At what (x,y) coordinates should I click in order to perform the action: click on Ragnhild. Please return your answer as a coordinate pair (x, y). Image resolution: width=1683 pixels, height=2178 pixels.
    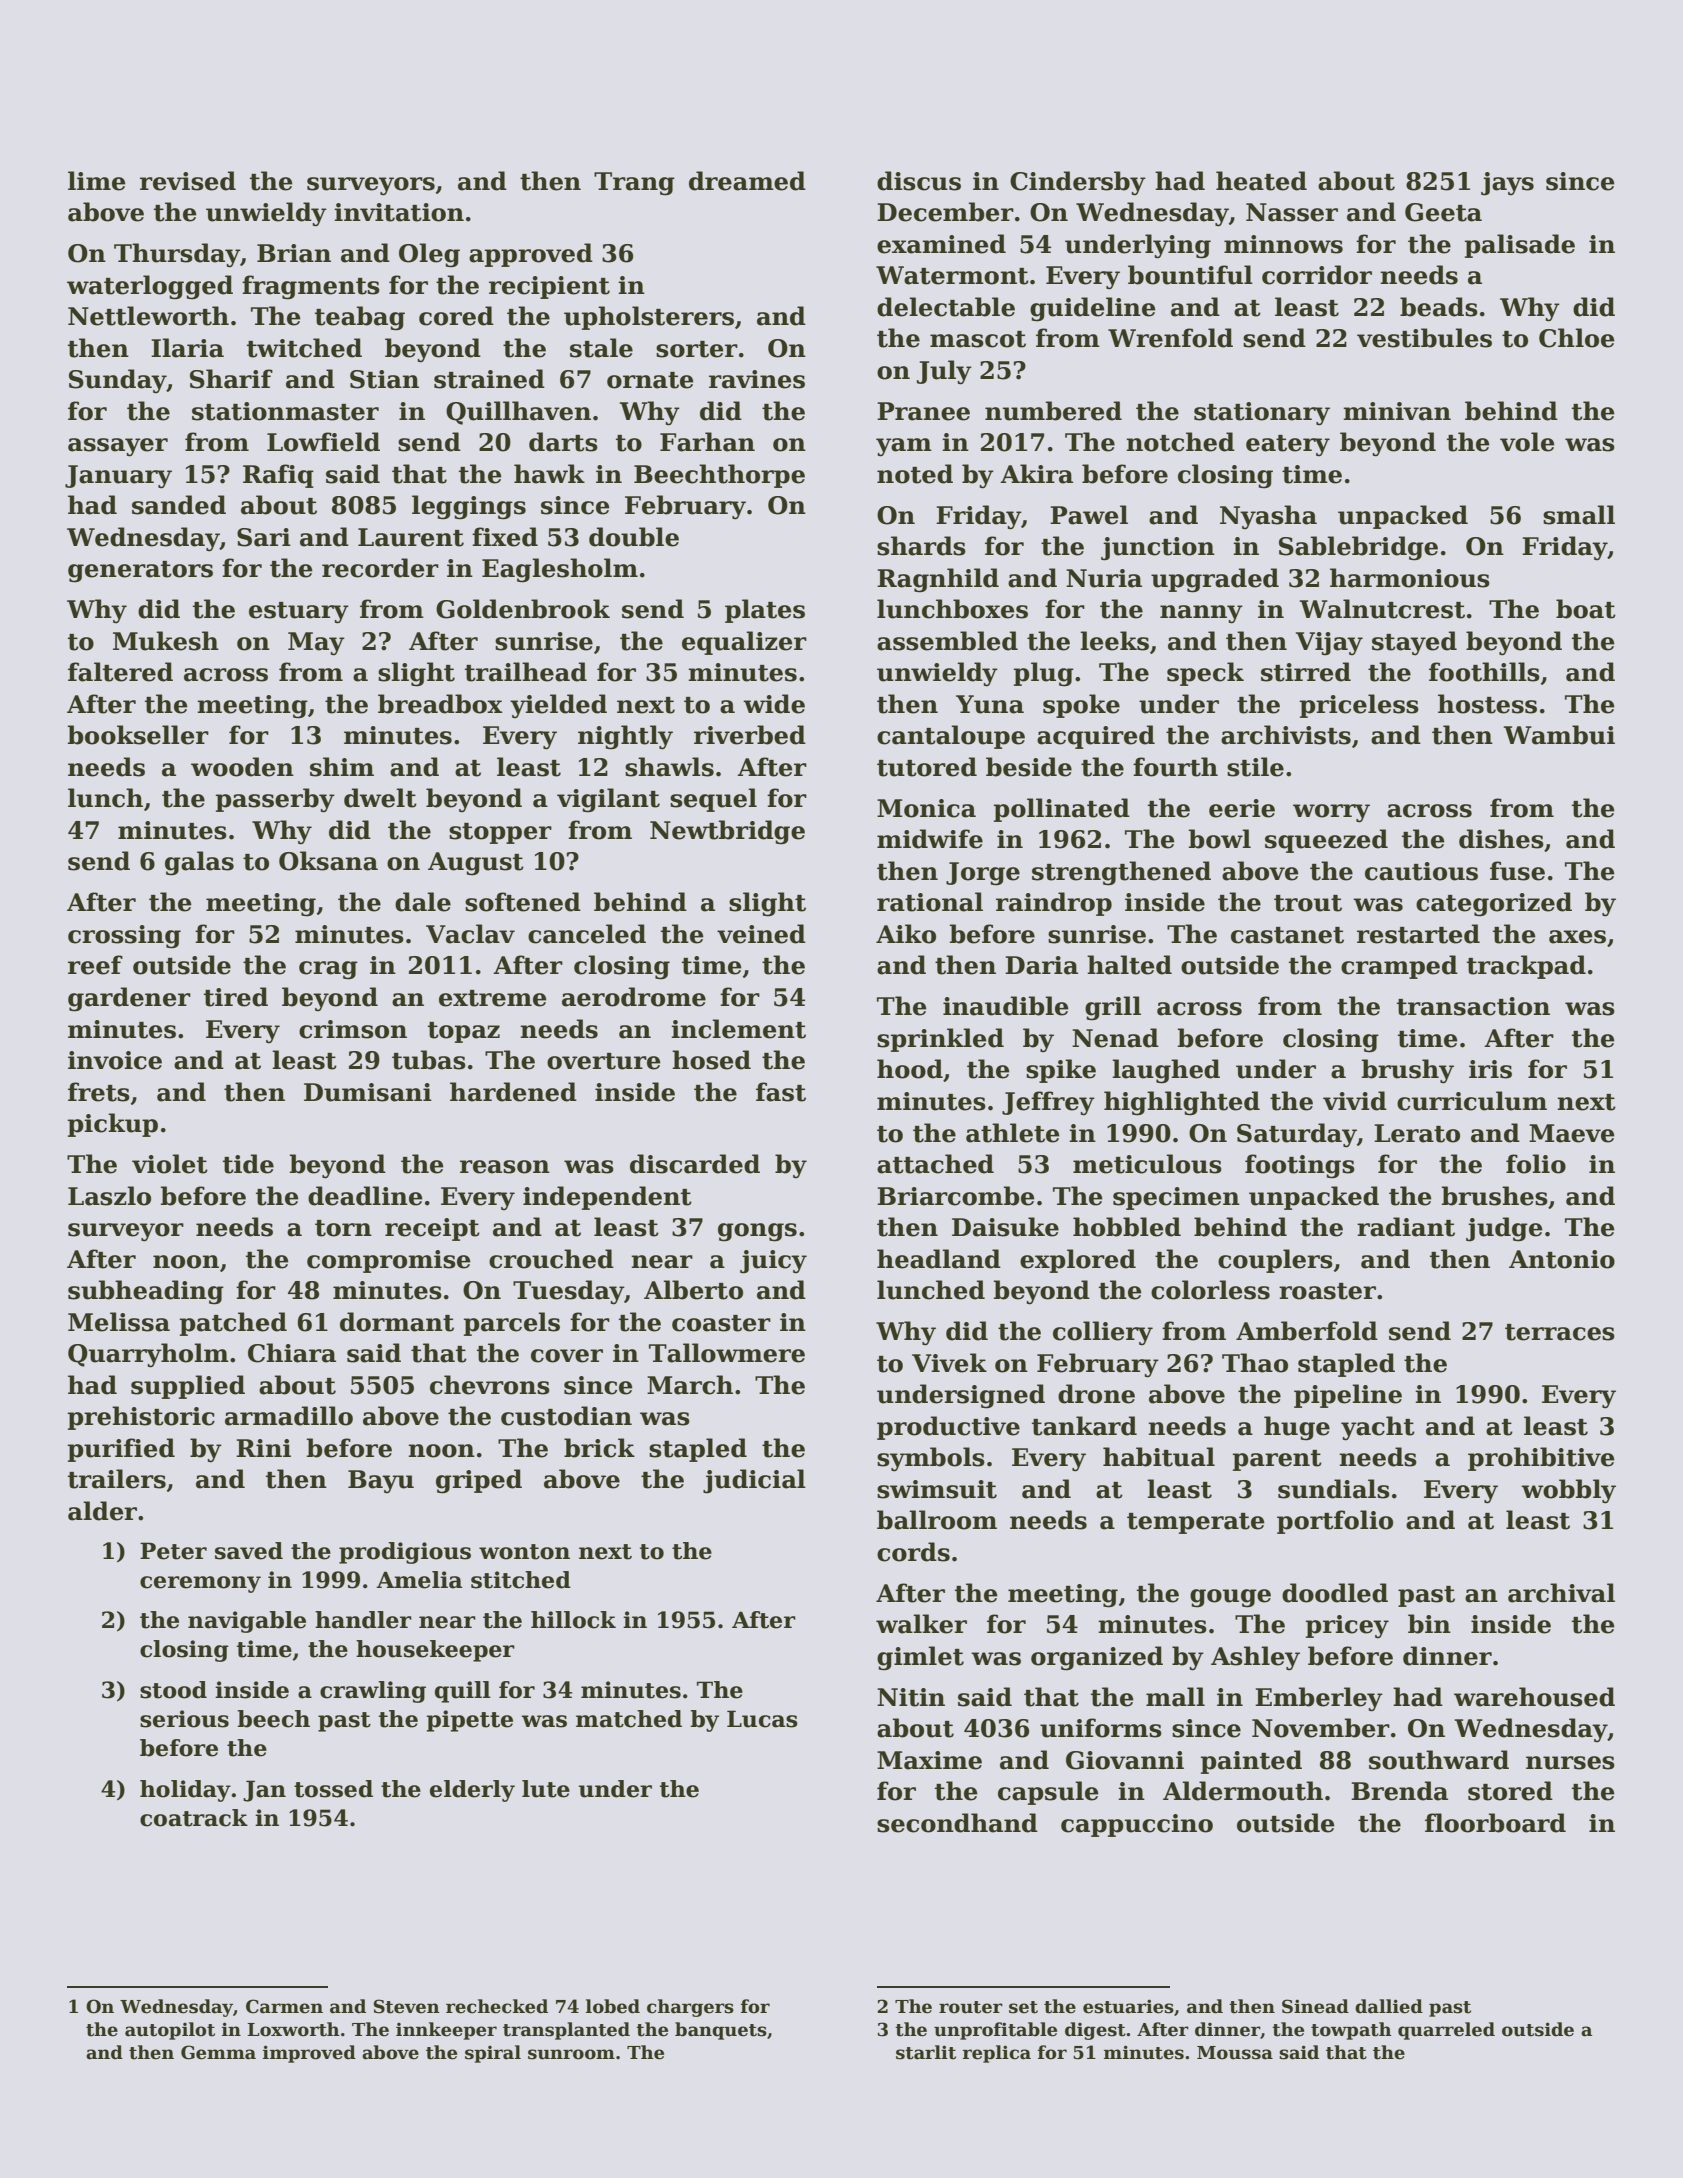
    Looking at the image, I should click on (938, 580).
